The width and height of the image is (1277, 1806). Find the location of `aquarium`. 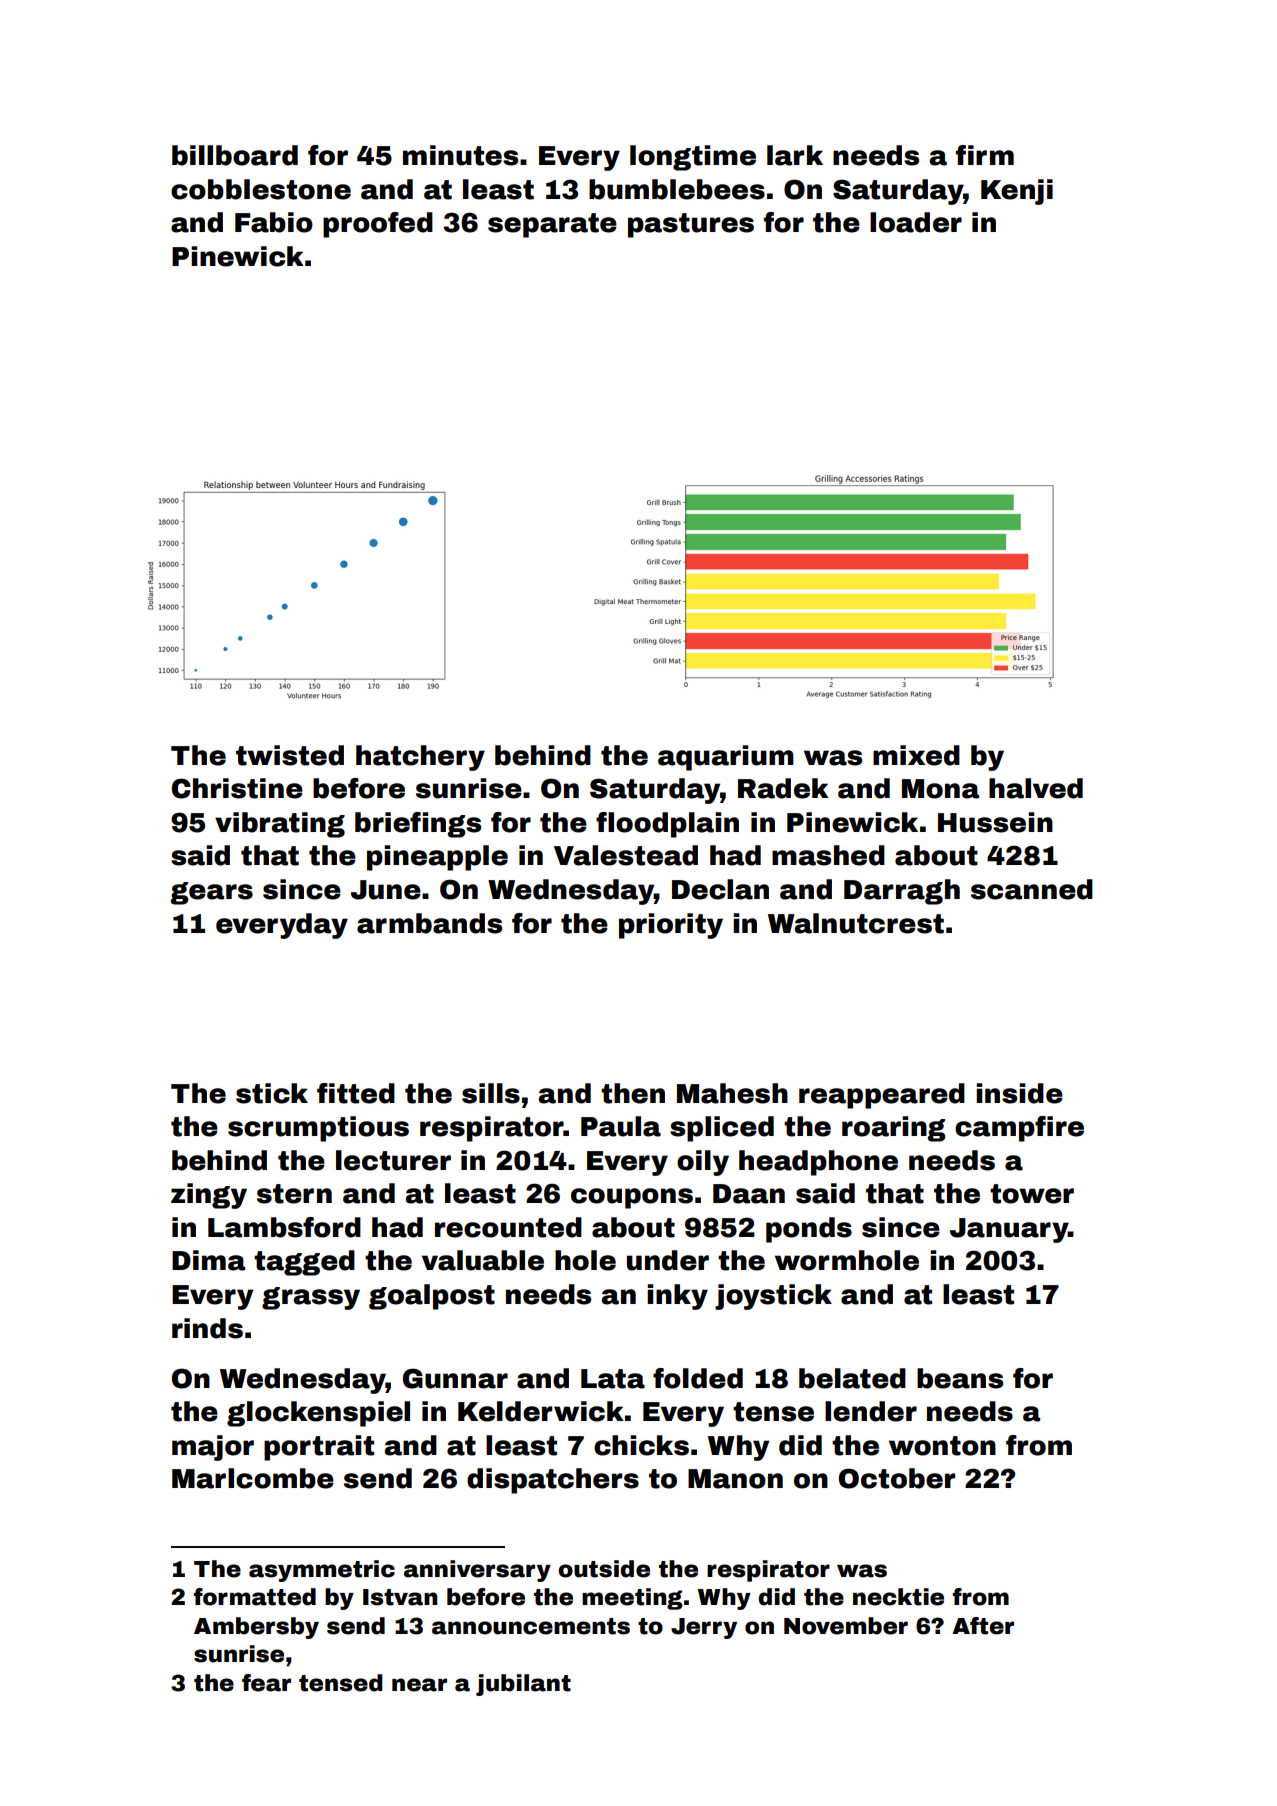

aquarium is located at coordinates (726, 758).
